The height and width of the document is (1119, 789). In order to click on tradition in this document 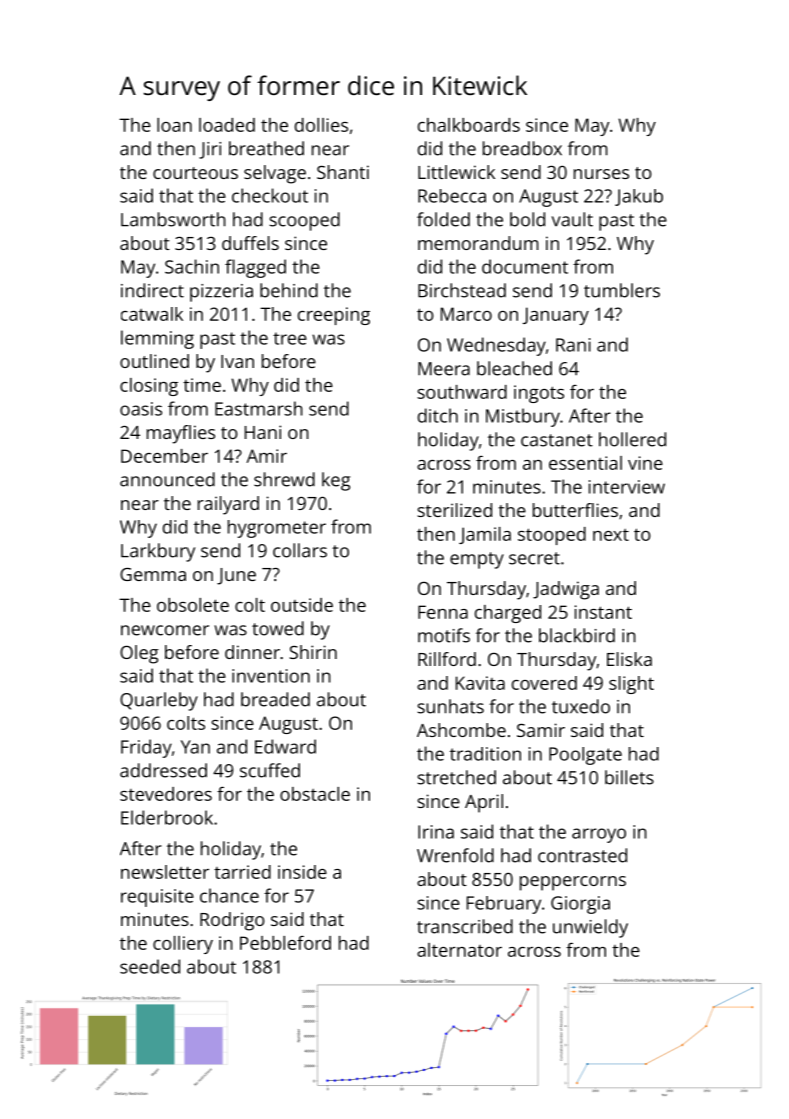, I will do `click(485, 754)`.
